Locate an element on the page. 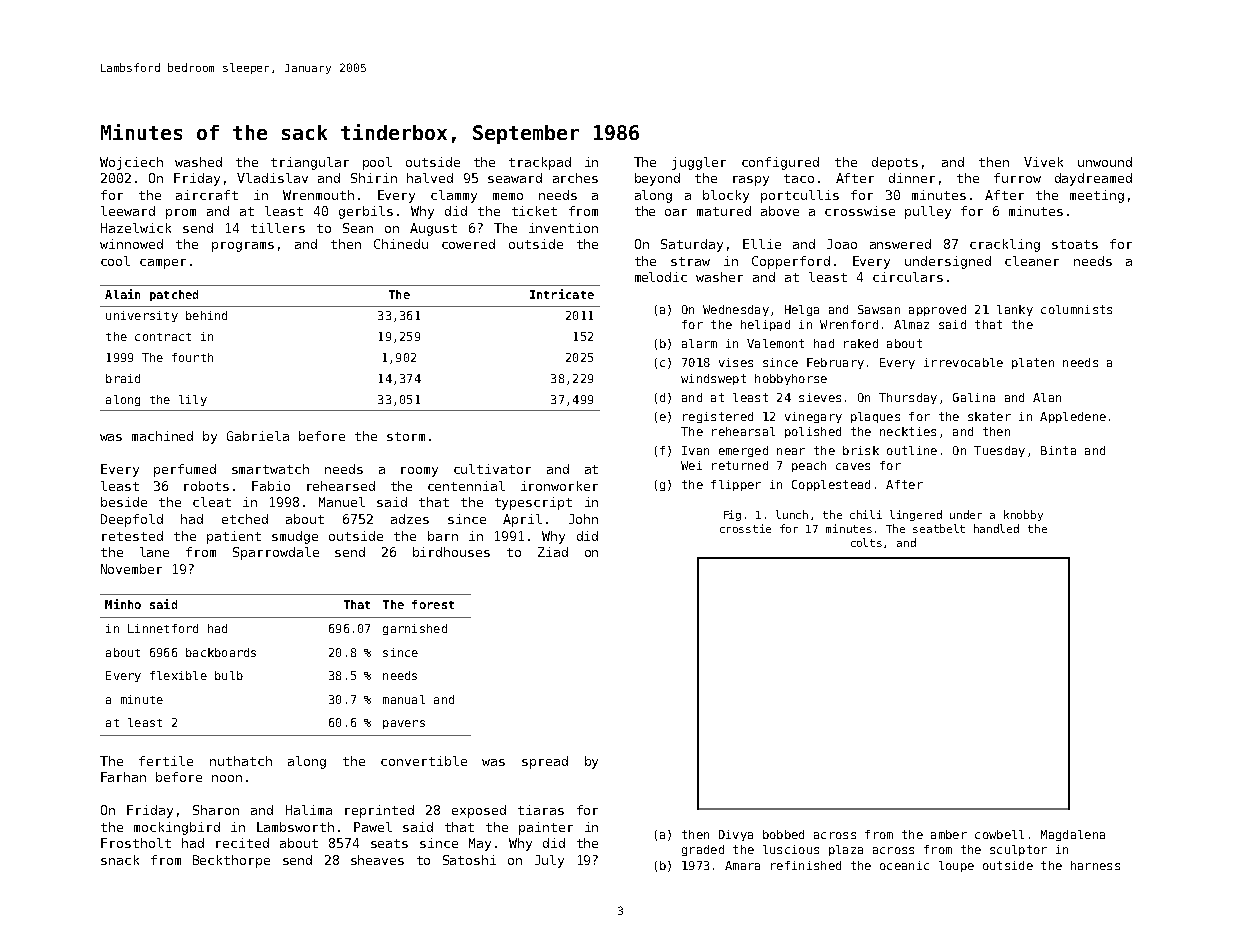 Image resolution: width=1233 pixels, height=952 pixels. storm is located at coordinates (406, 436).
